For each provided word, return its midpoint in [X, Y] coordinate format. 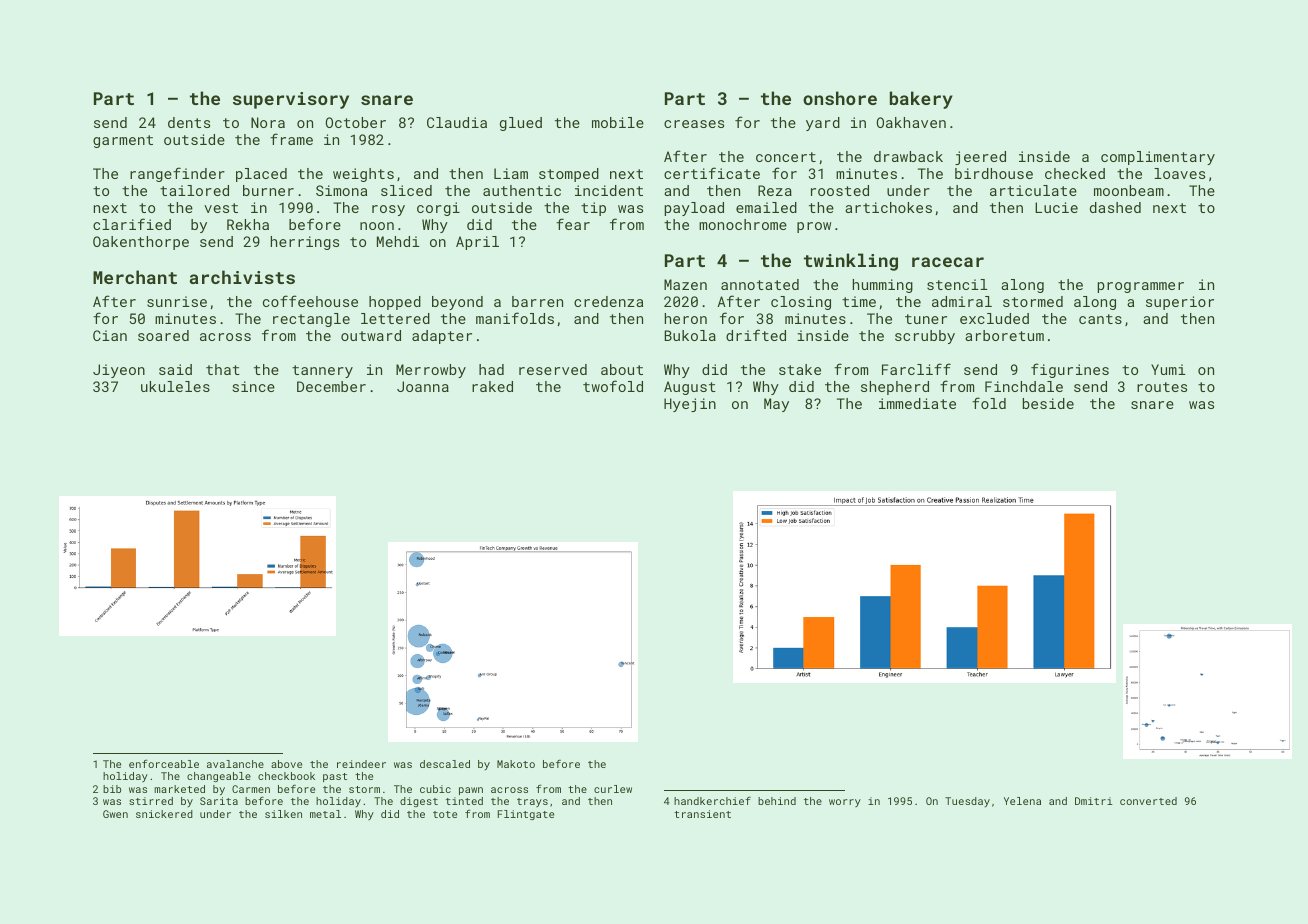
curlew [613, 789]
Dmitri [1094, 801]
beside [1048, 403]
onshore [840, 98]
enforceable [164, 763]
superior [1180, 303]
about [622, 369]
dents [189, 122]
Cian [110, 335]
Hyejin [690, 405]
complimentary [1158, 158]
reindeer [361, 764]
